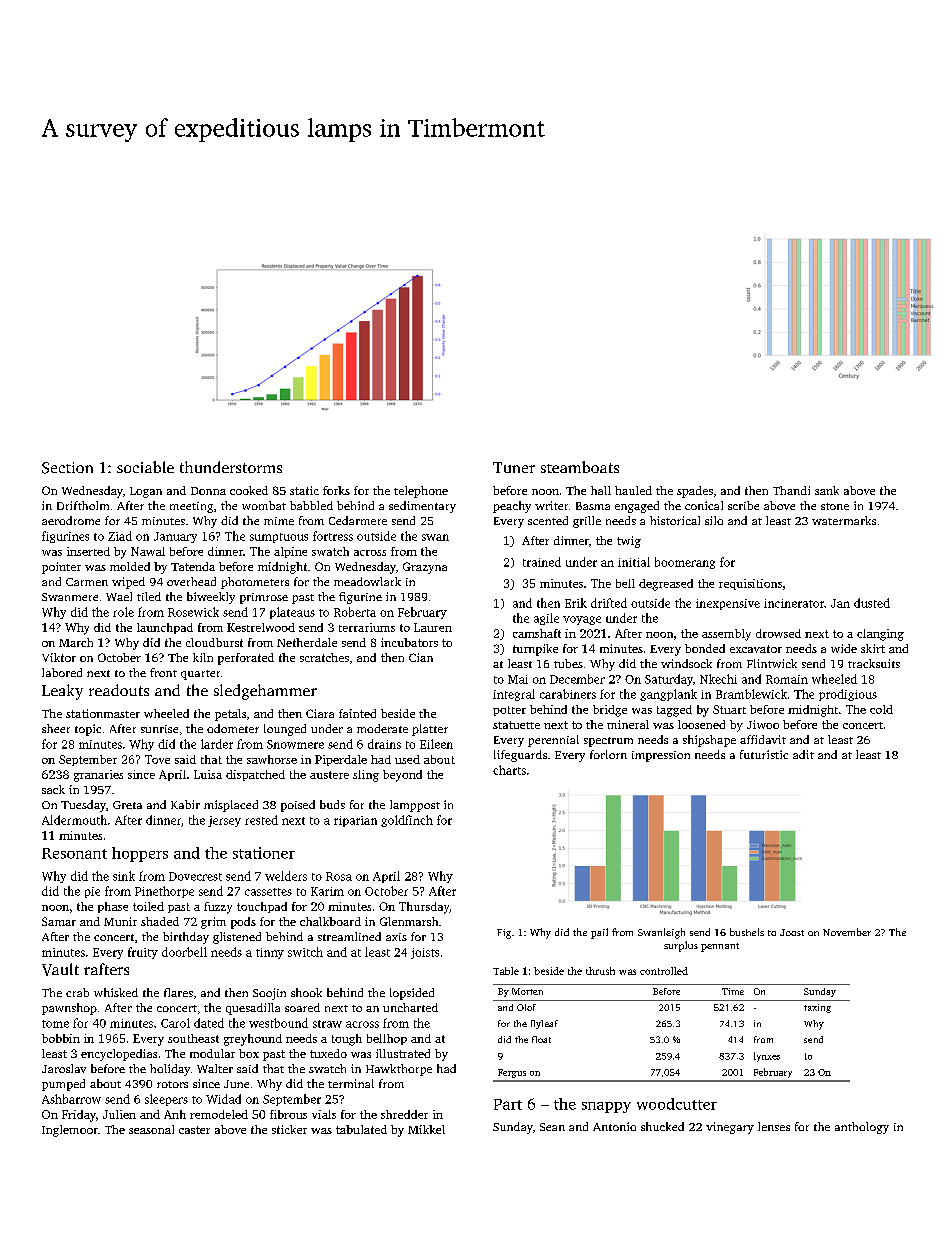 This page has width=952, height=1233. What do you see at coordinates (709, 741) in the page?
I see `shipshape` at bounding box center [709, 741].
